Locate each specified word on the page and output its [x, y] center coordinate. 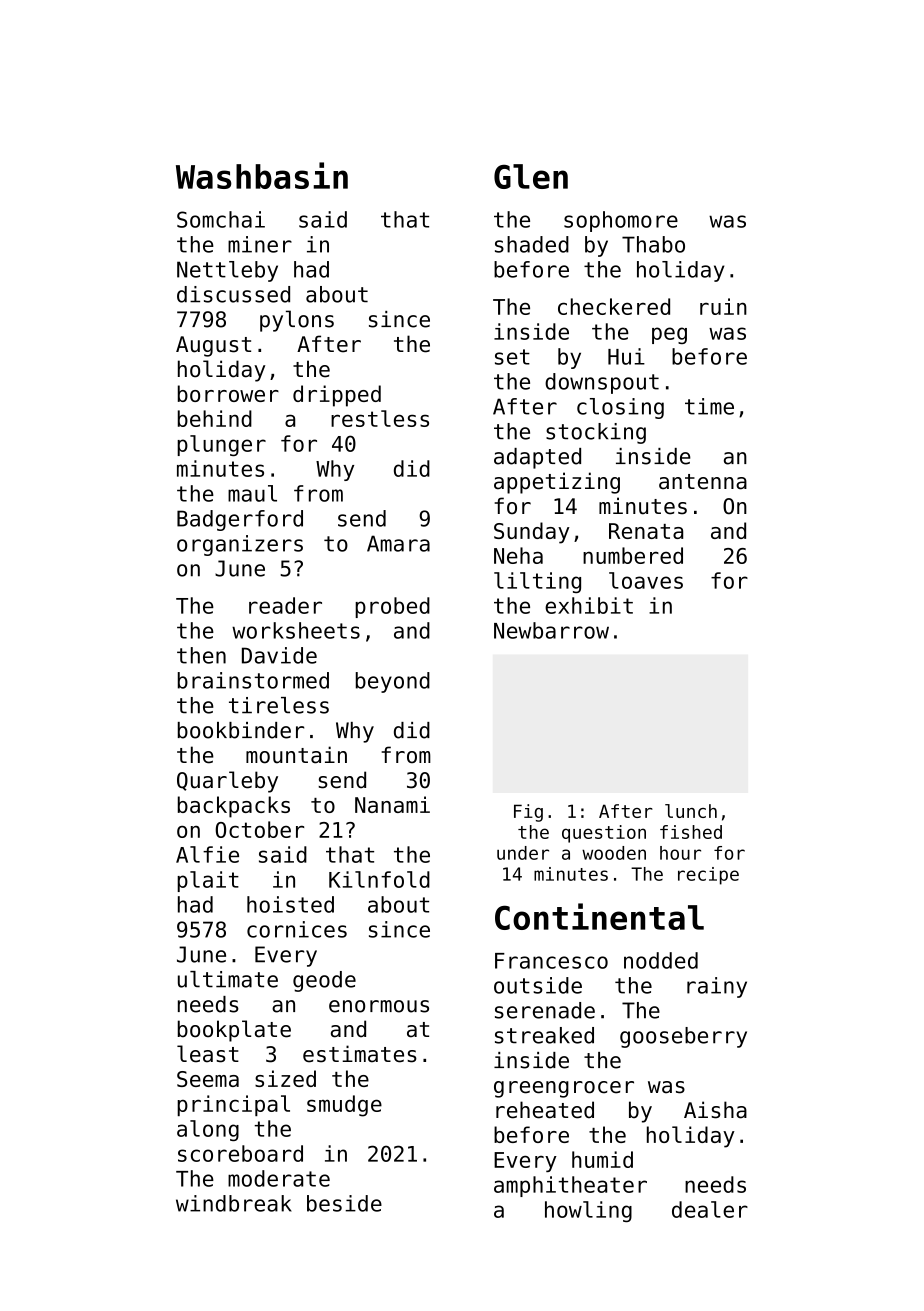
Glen [531, 176]
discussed [233, 294]
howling [588, 1211]
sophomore [621, 221]
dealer [710, 1209]
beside [344, 1203]
